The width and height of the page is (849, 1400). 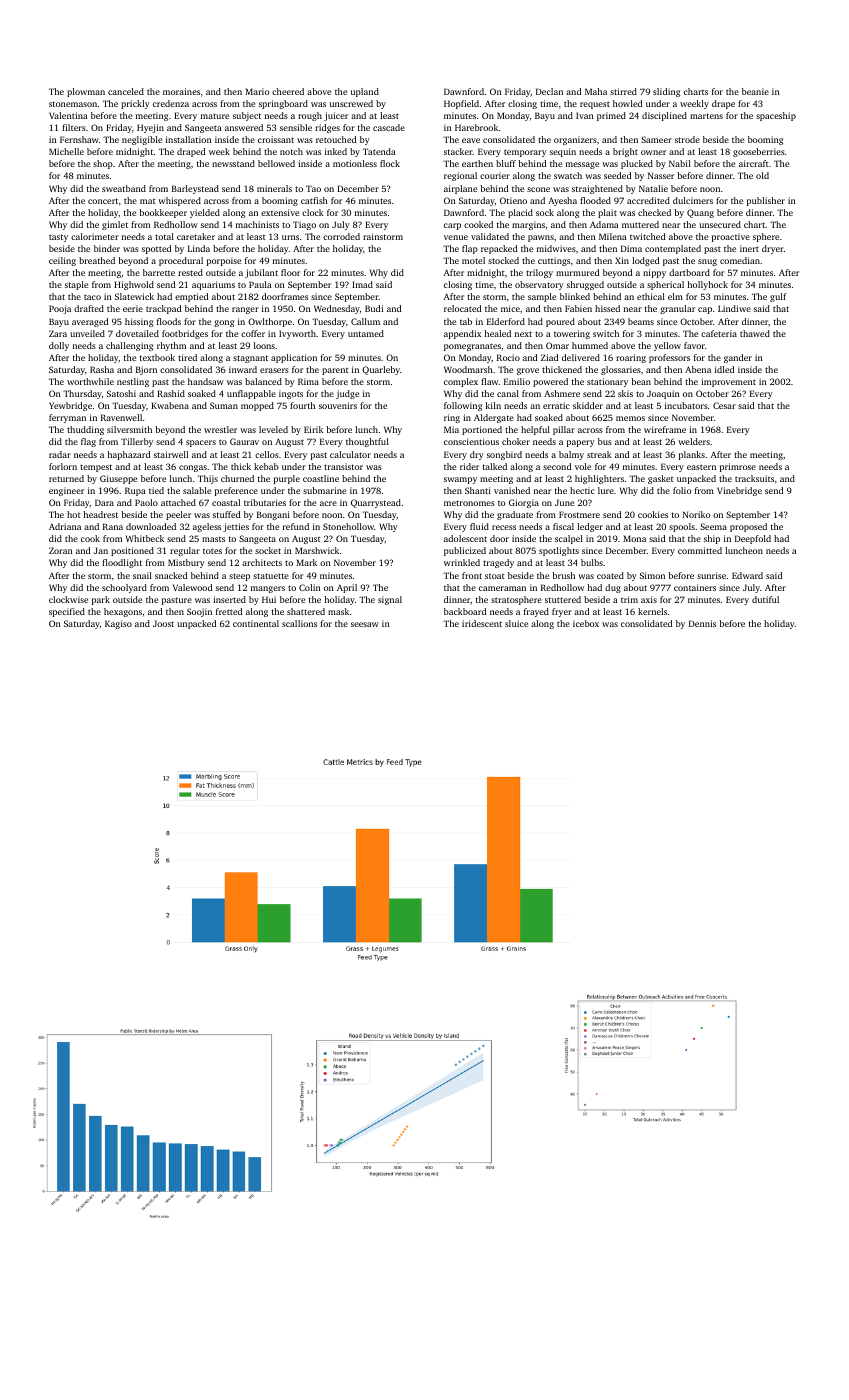 What do you see at coordinates (288, 91) in the page?
I see `cheered` at bounding box center [288, 91].
